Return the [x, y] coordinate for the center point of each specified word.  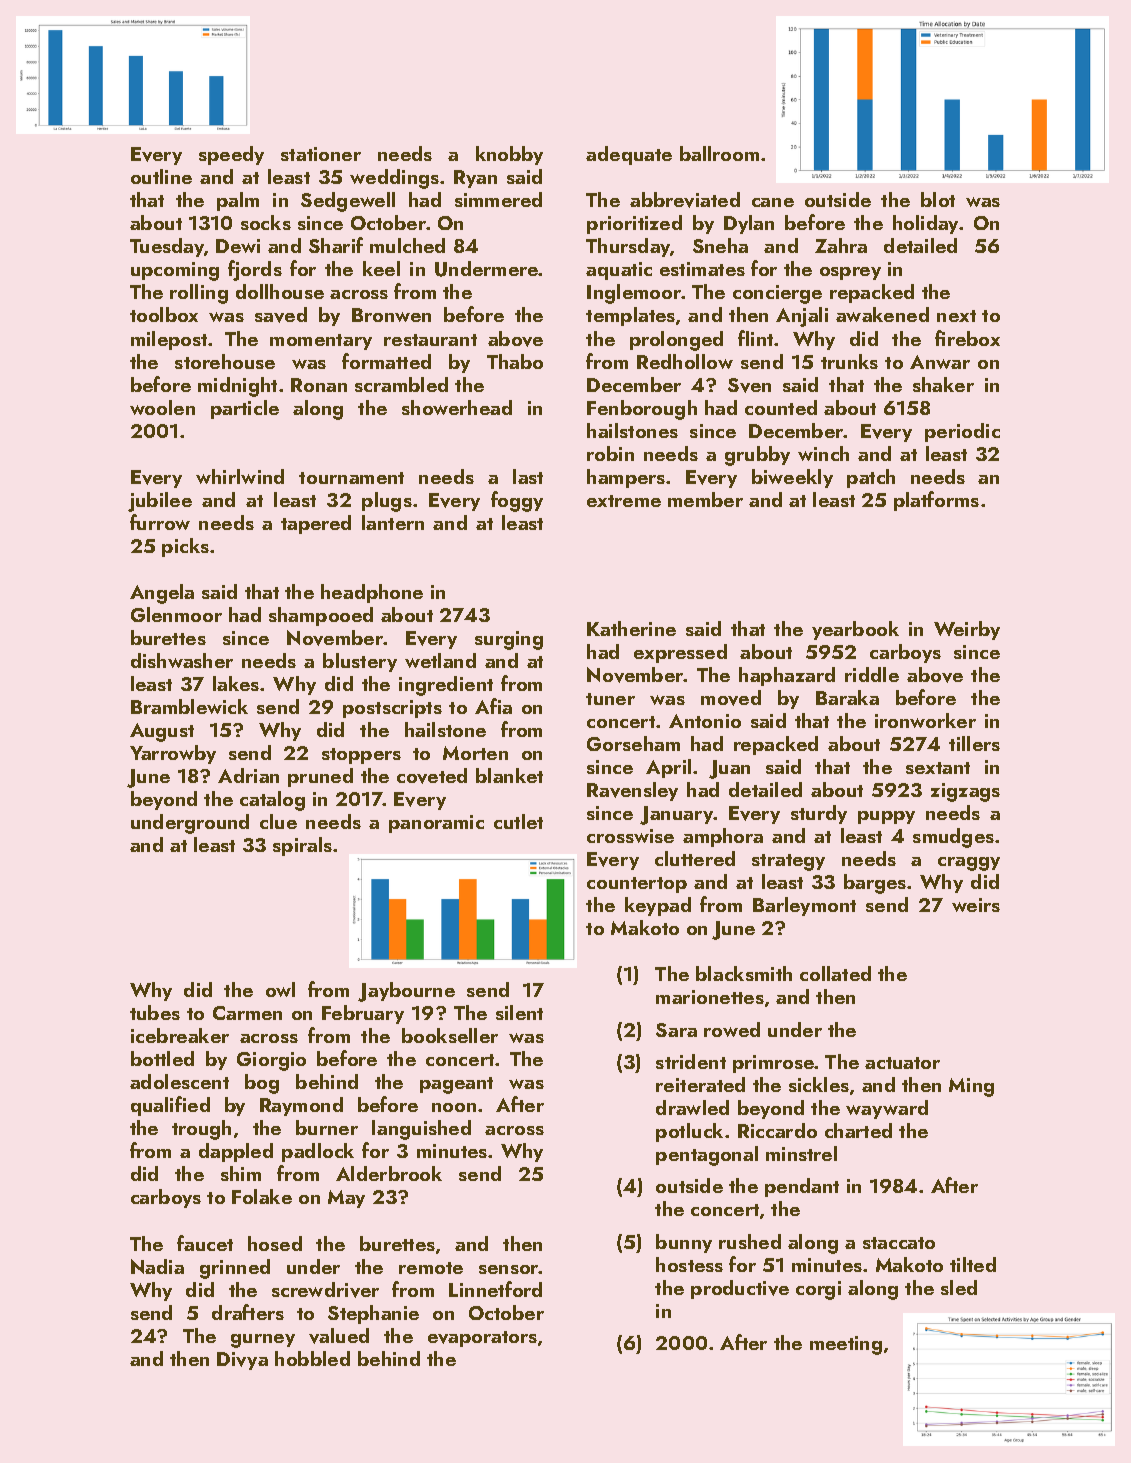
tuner [610, 699]
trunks [849, 361]
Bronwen [391, 315]
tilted [973, 1264]
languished [421, 1130]
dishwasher [182, 660]
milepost [170, 340]
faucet [205, 1243]
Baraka [847, 697]
